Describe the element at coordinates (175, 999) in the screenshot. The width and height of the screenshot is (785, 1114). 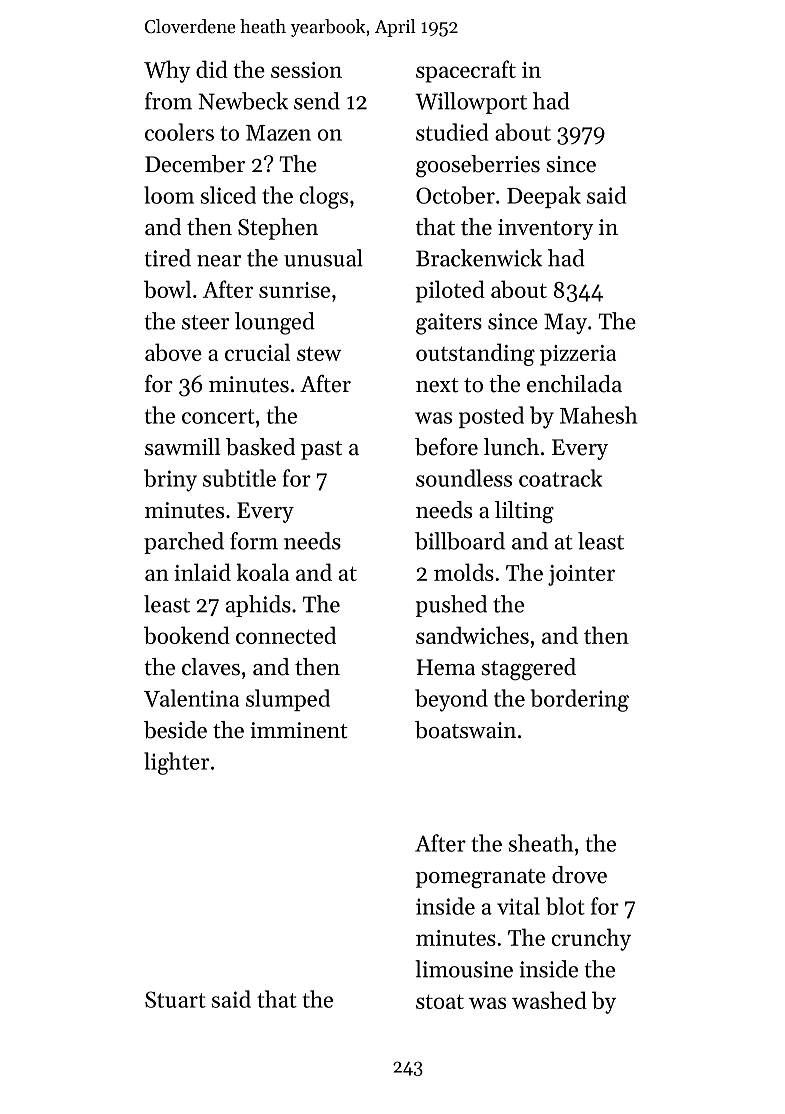
I see `Stuart` at that location.
